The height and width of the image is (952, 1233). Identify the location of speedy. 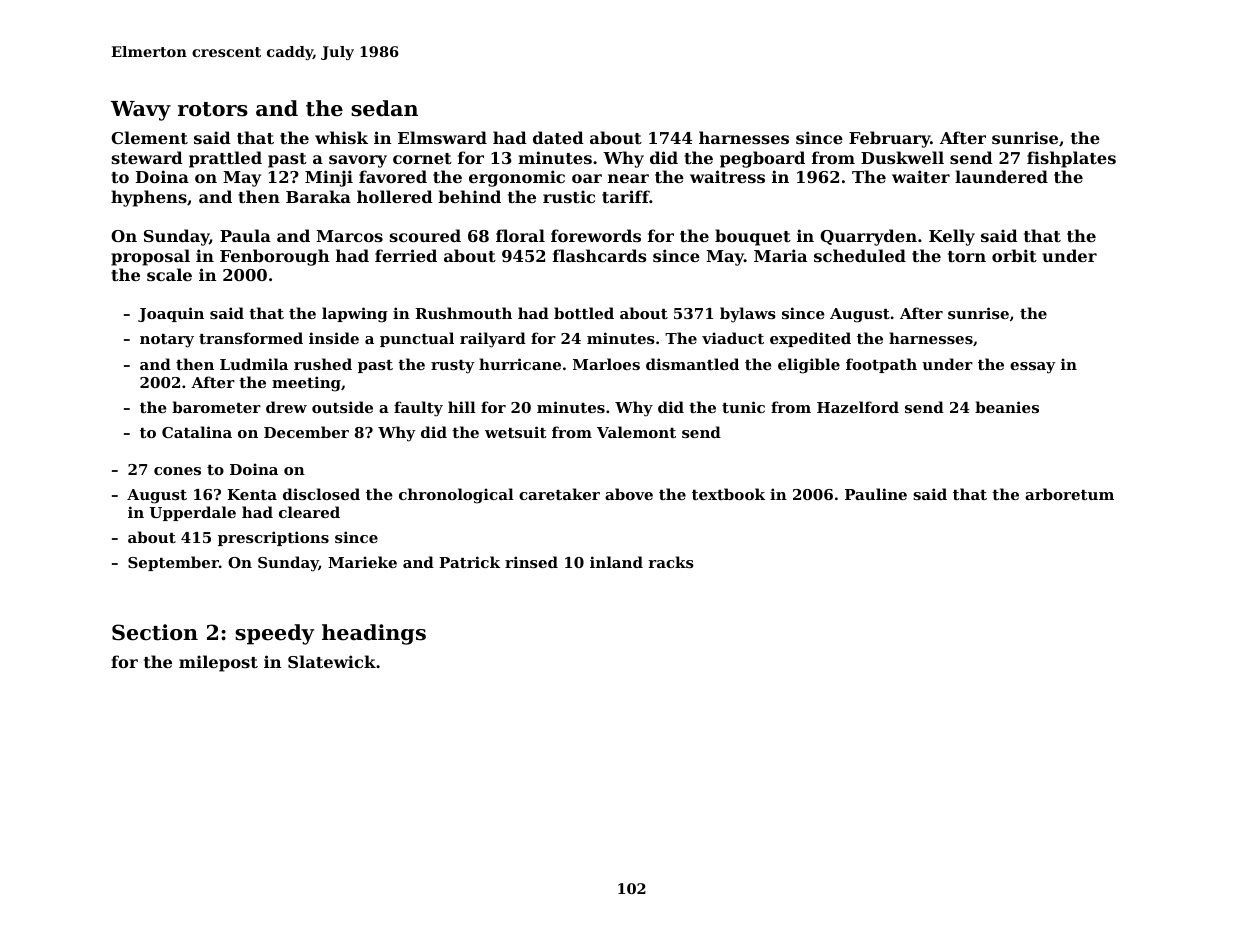
(274, 634).
